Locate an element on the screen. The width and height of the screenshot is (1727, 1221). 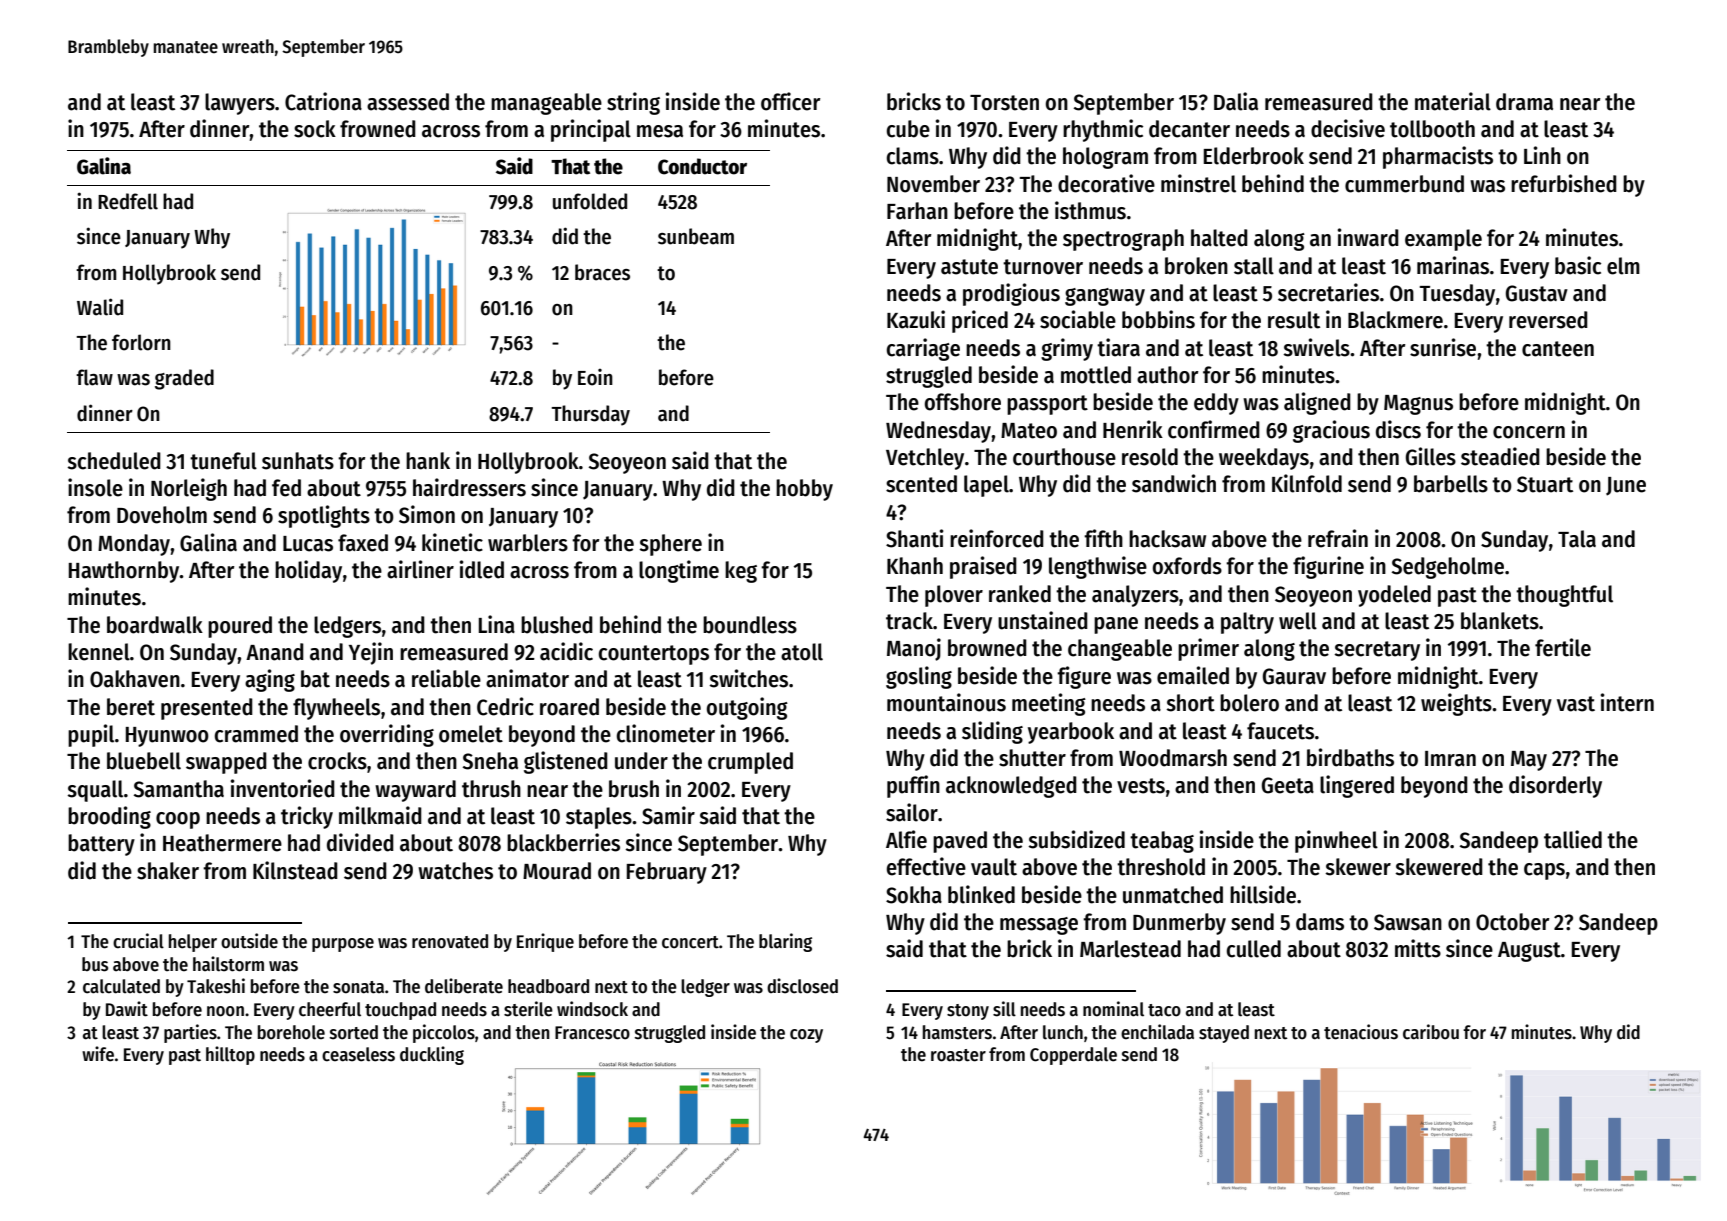
Redfell is located at coordinates (128, 201).
